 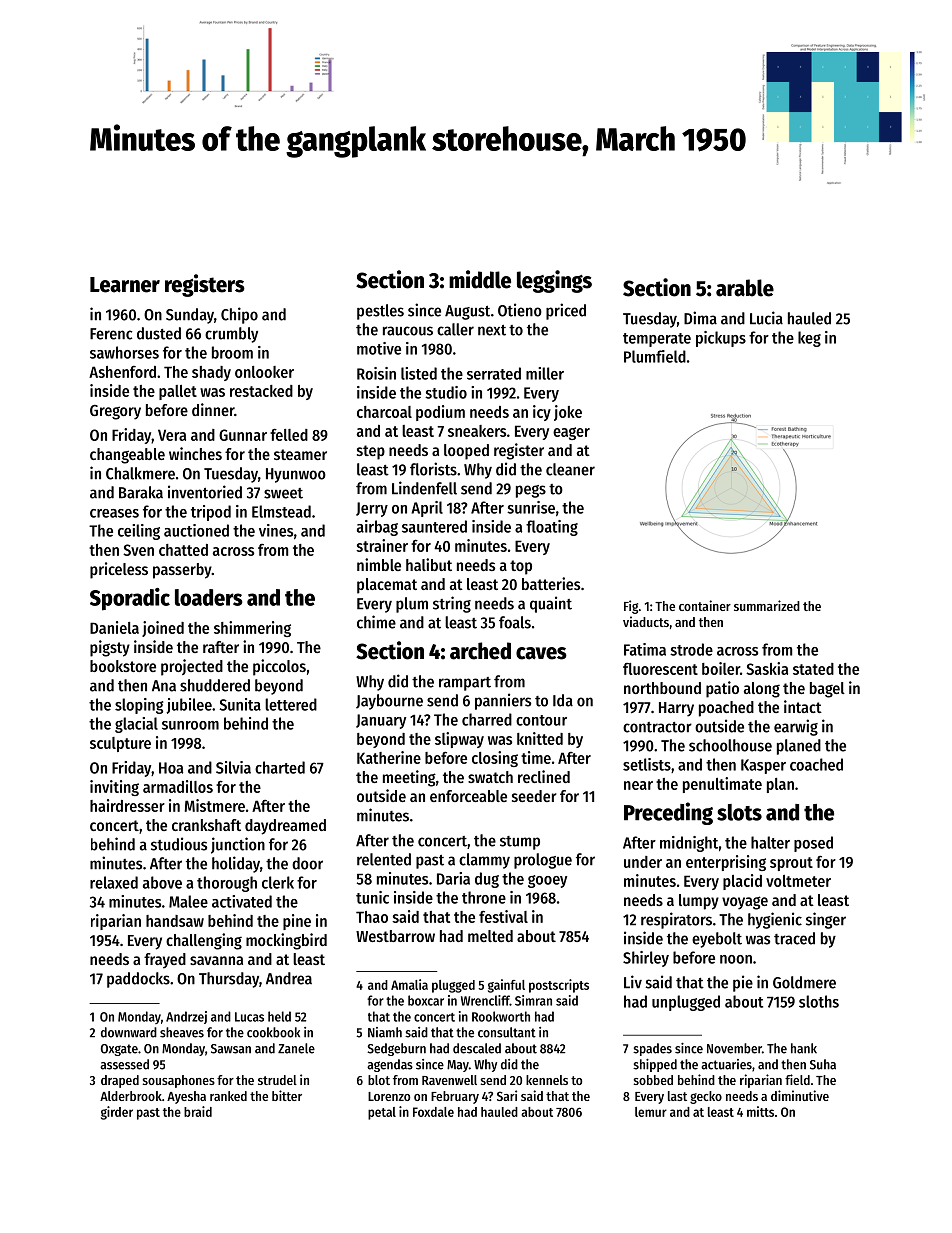 What do you see at coordinates (745, 288) in the page?
I see `arable` at bounding box center [745, 288].
